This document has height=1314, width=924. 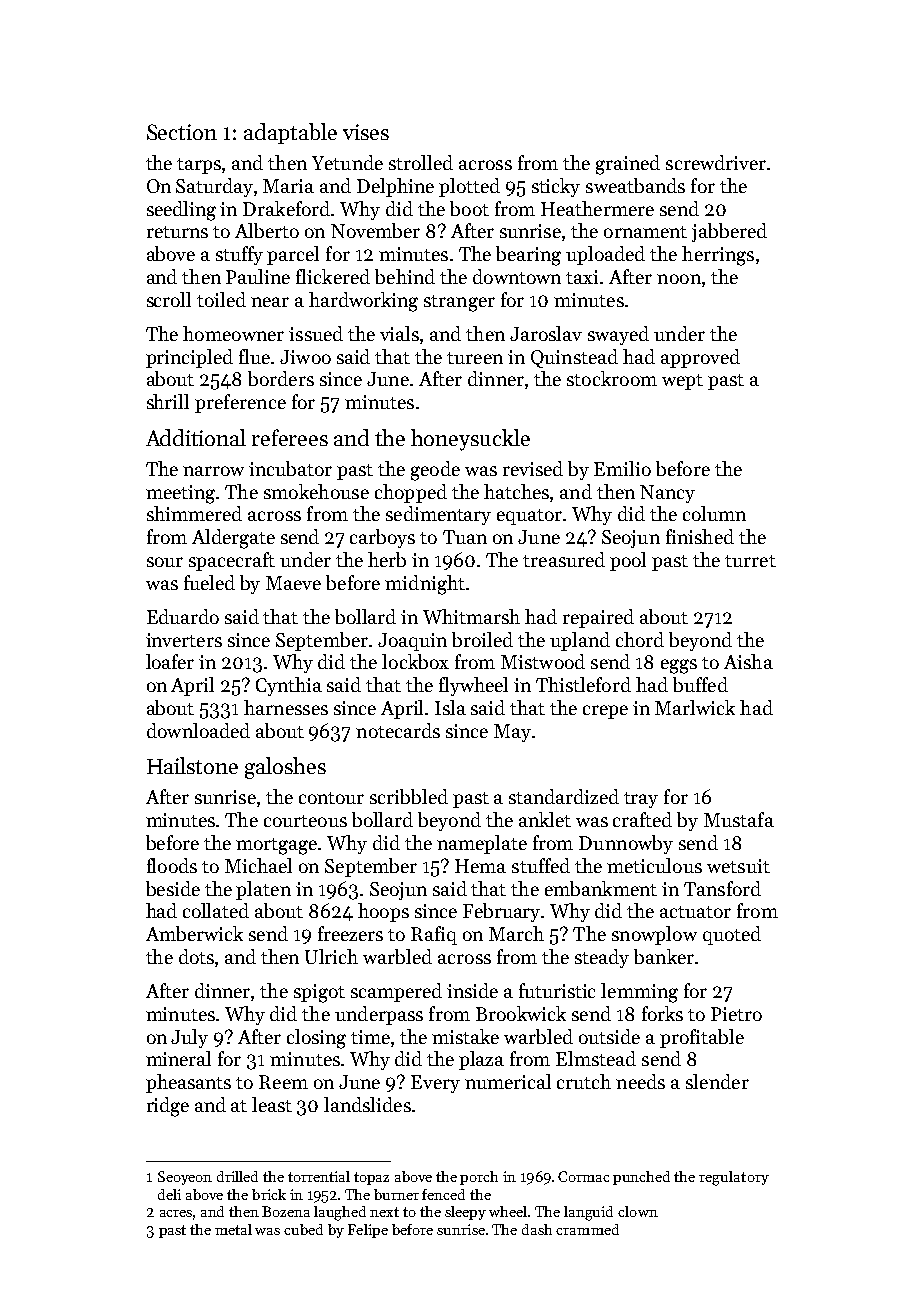 What do you see at coordinates (528, 256) in the document?
I see `bearing` at bounding box center [528, 256].
